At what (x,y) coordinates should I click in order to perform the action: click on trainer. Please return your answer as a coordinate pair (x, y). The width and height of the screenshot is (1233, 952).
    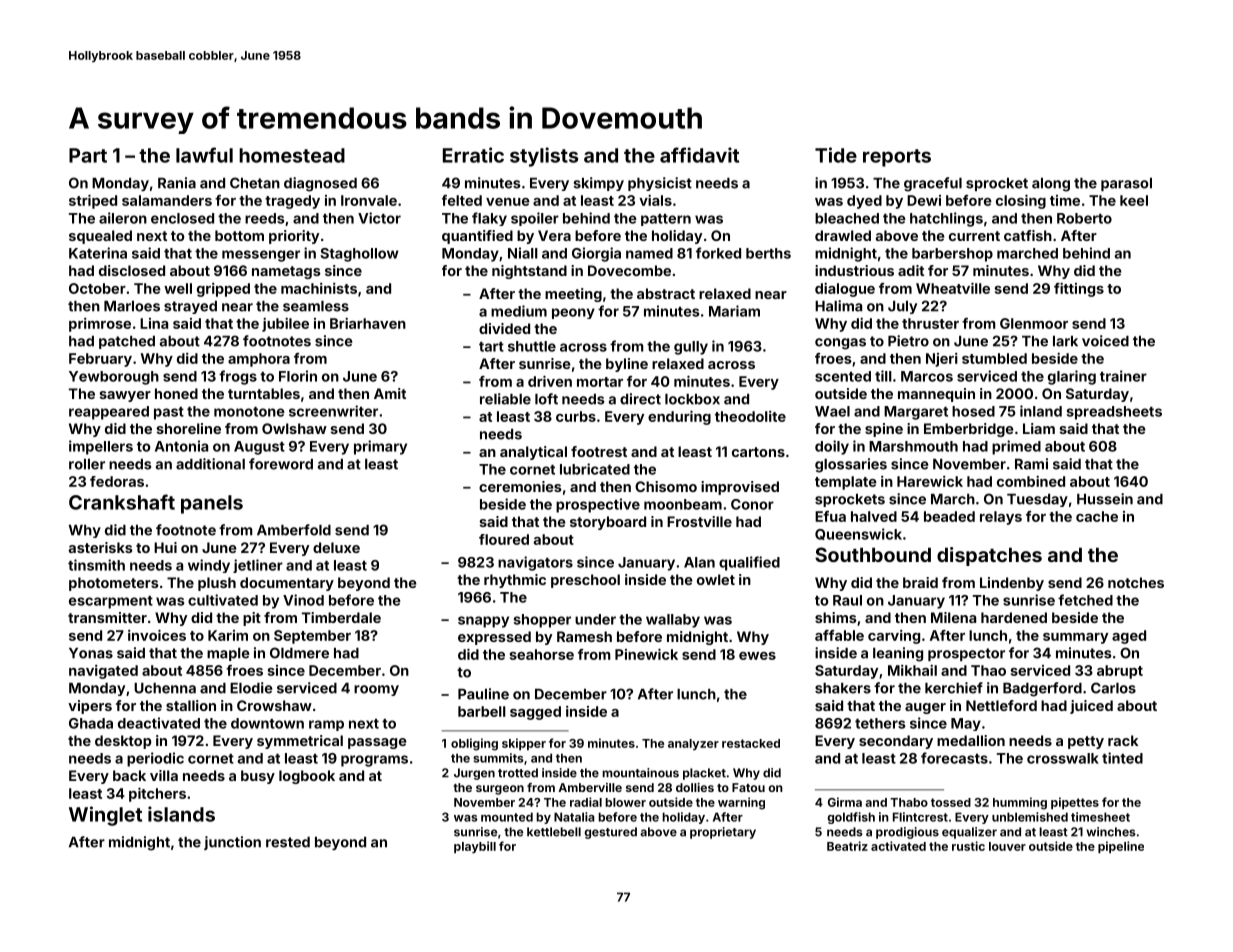
    Looking at the image, I should click on (1123, 376).
